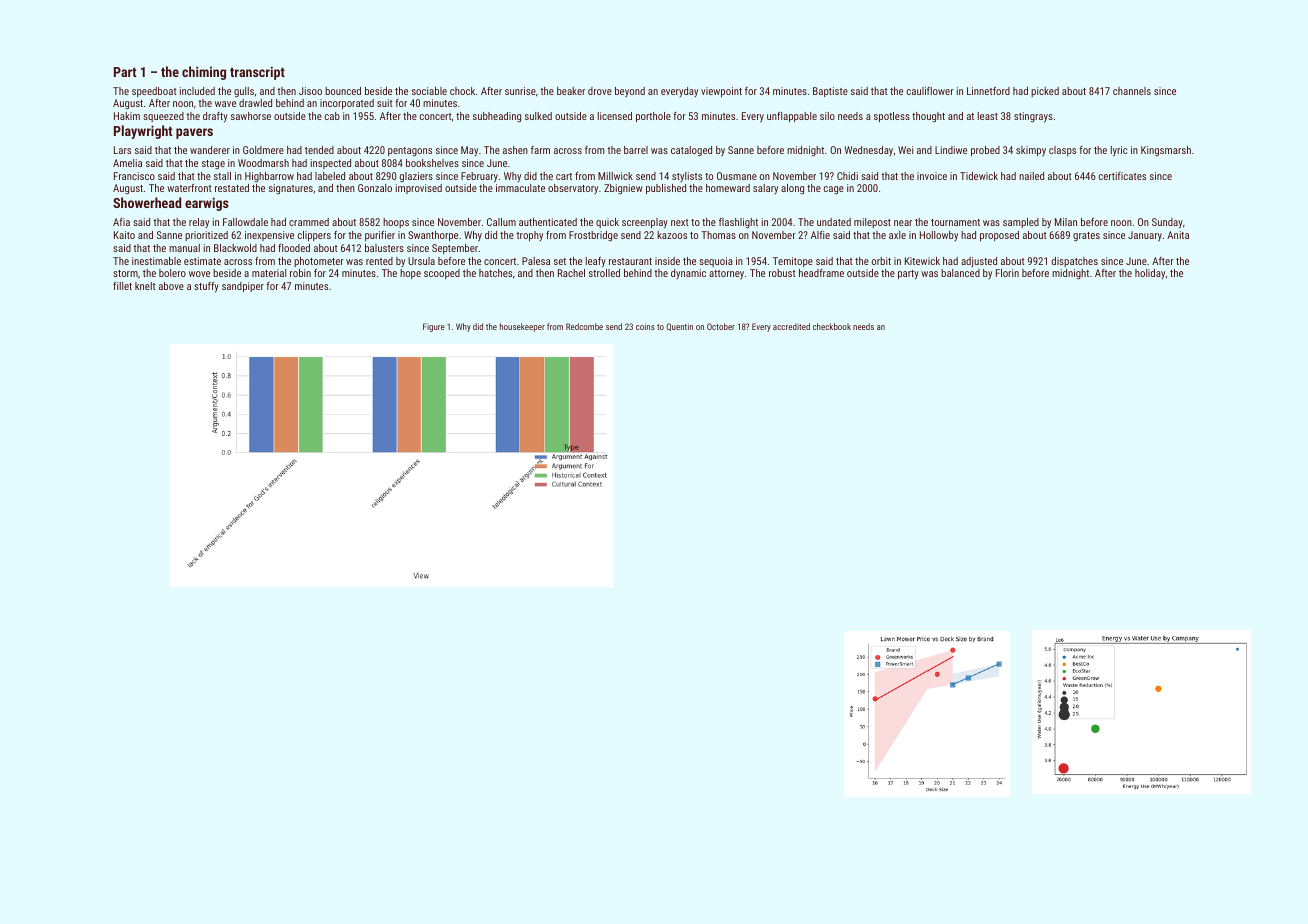 The height and width of the document is (924, 1308). What do you see at coordinates (204, 73) in the document?
I see `chiming` at bounding box center [204, 73].
